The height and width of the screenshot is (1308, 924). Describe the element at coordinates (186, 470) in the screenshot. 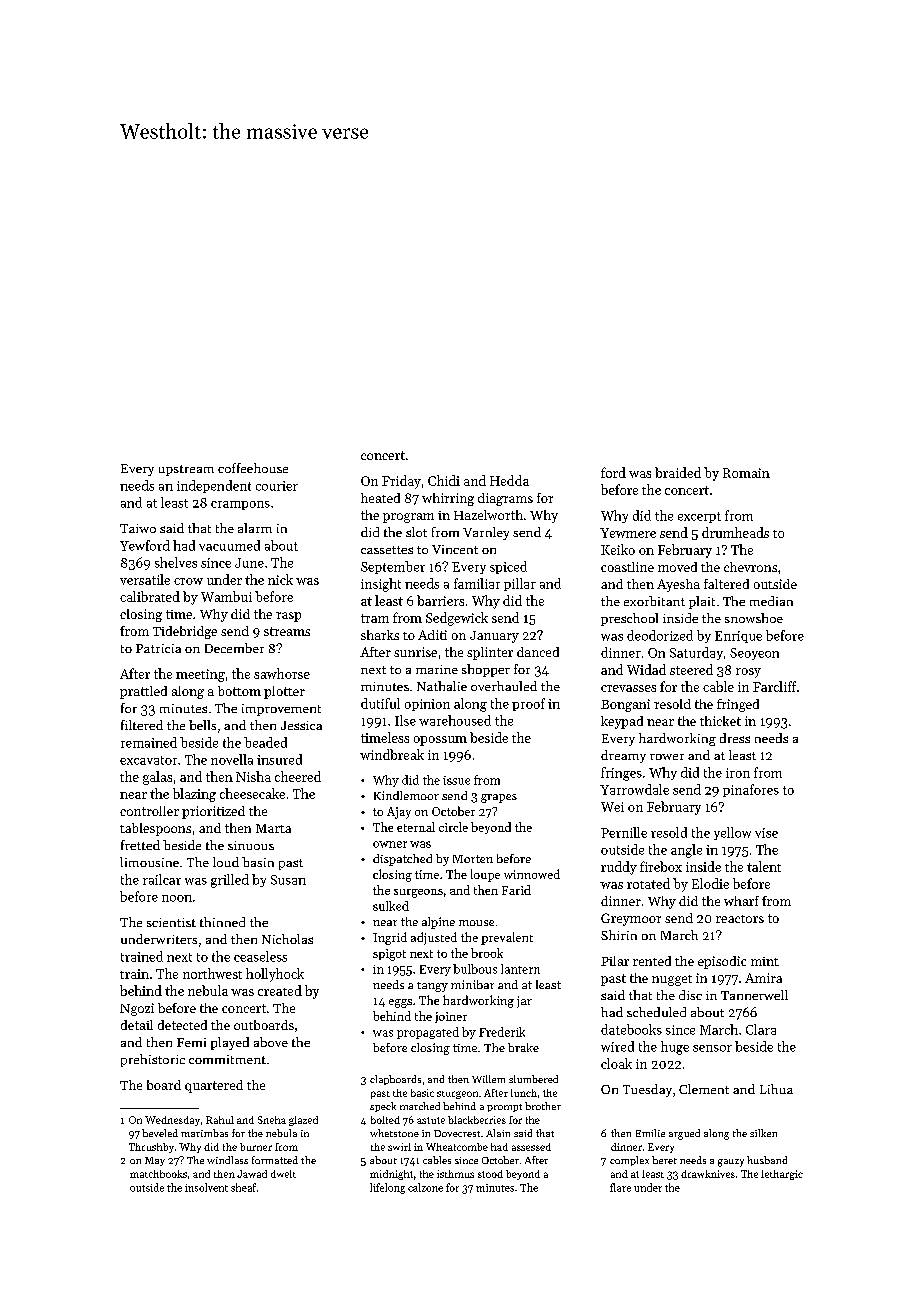

I see `upstream` at that location.
